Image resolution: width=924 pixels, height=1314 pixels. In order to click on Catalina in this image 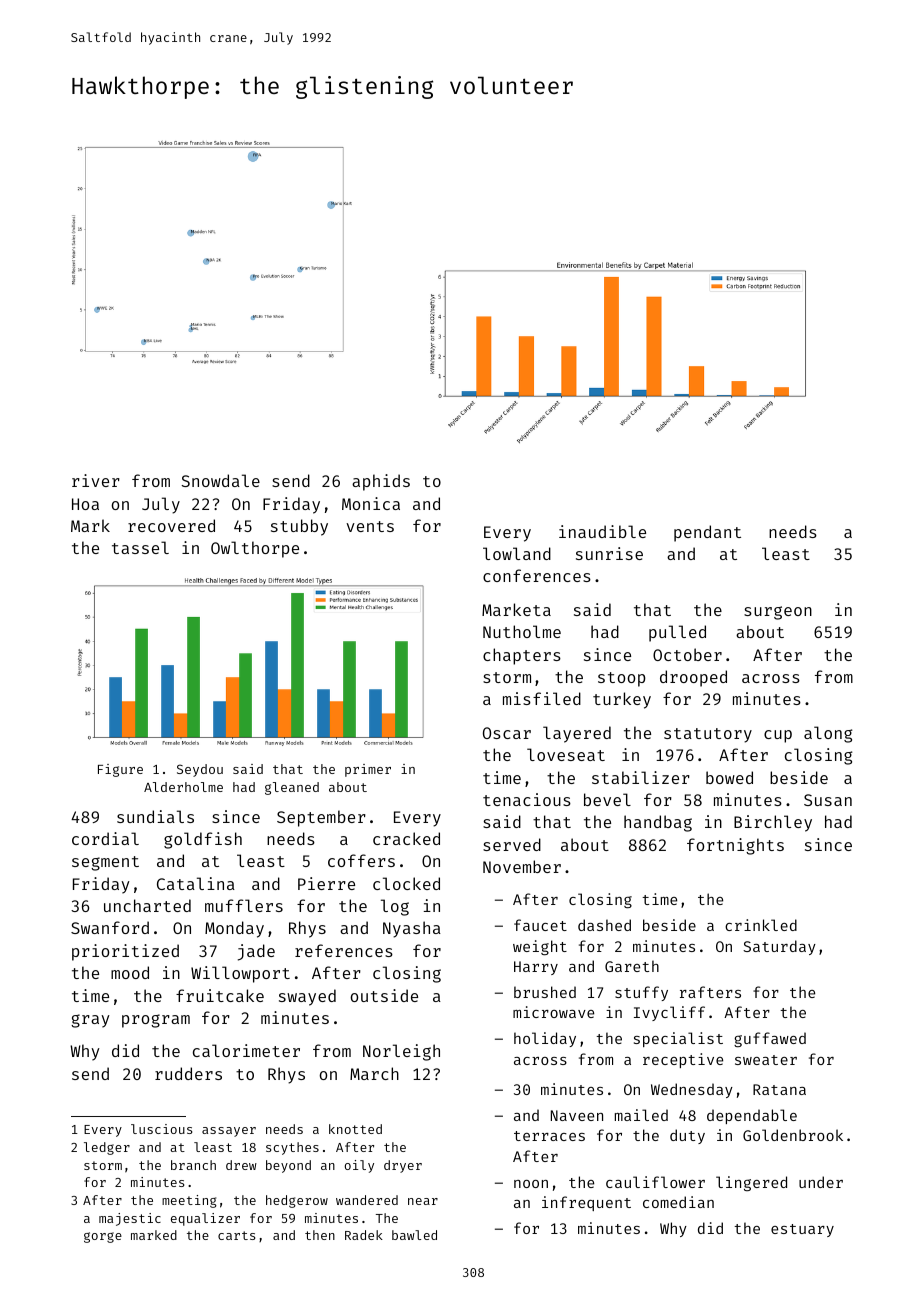, I will do `click(196, 883)`.
